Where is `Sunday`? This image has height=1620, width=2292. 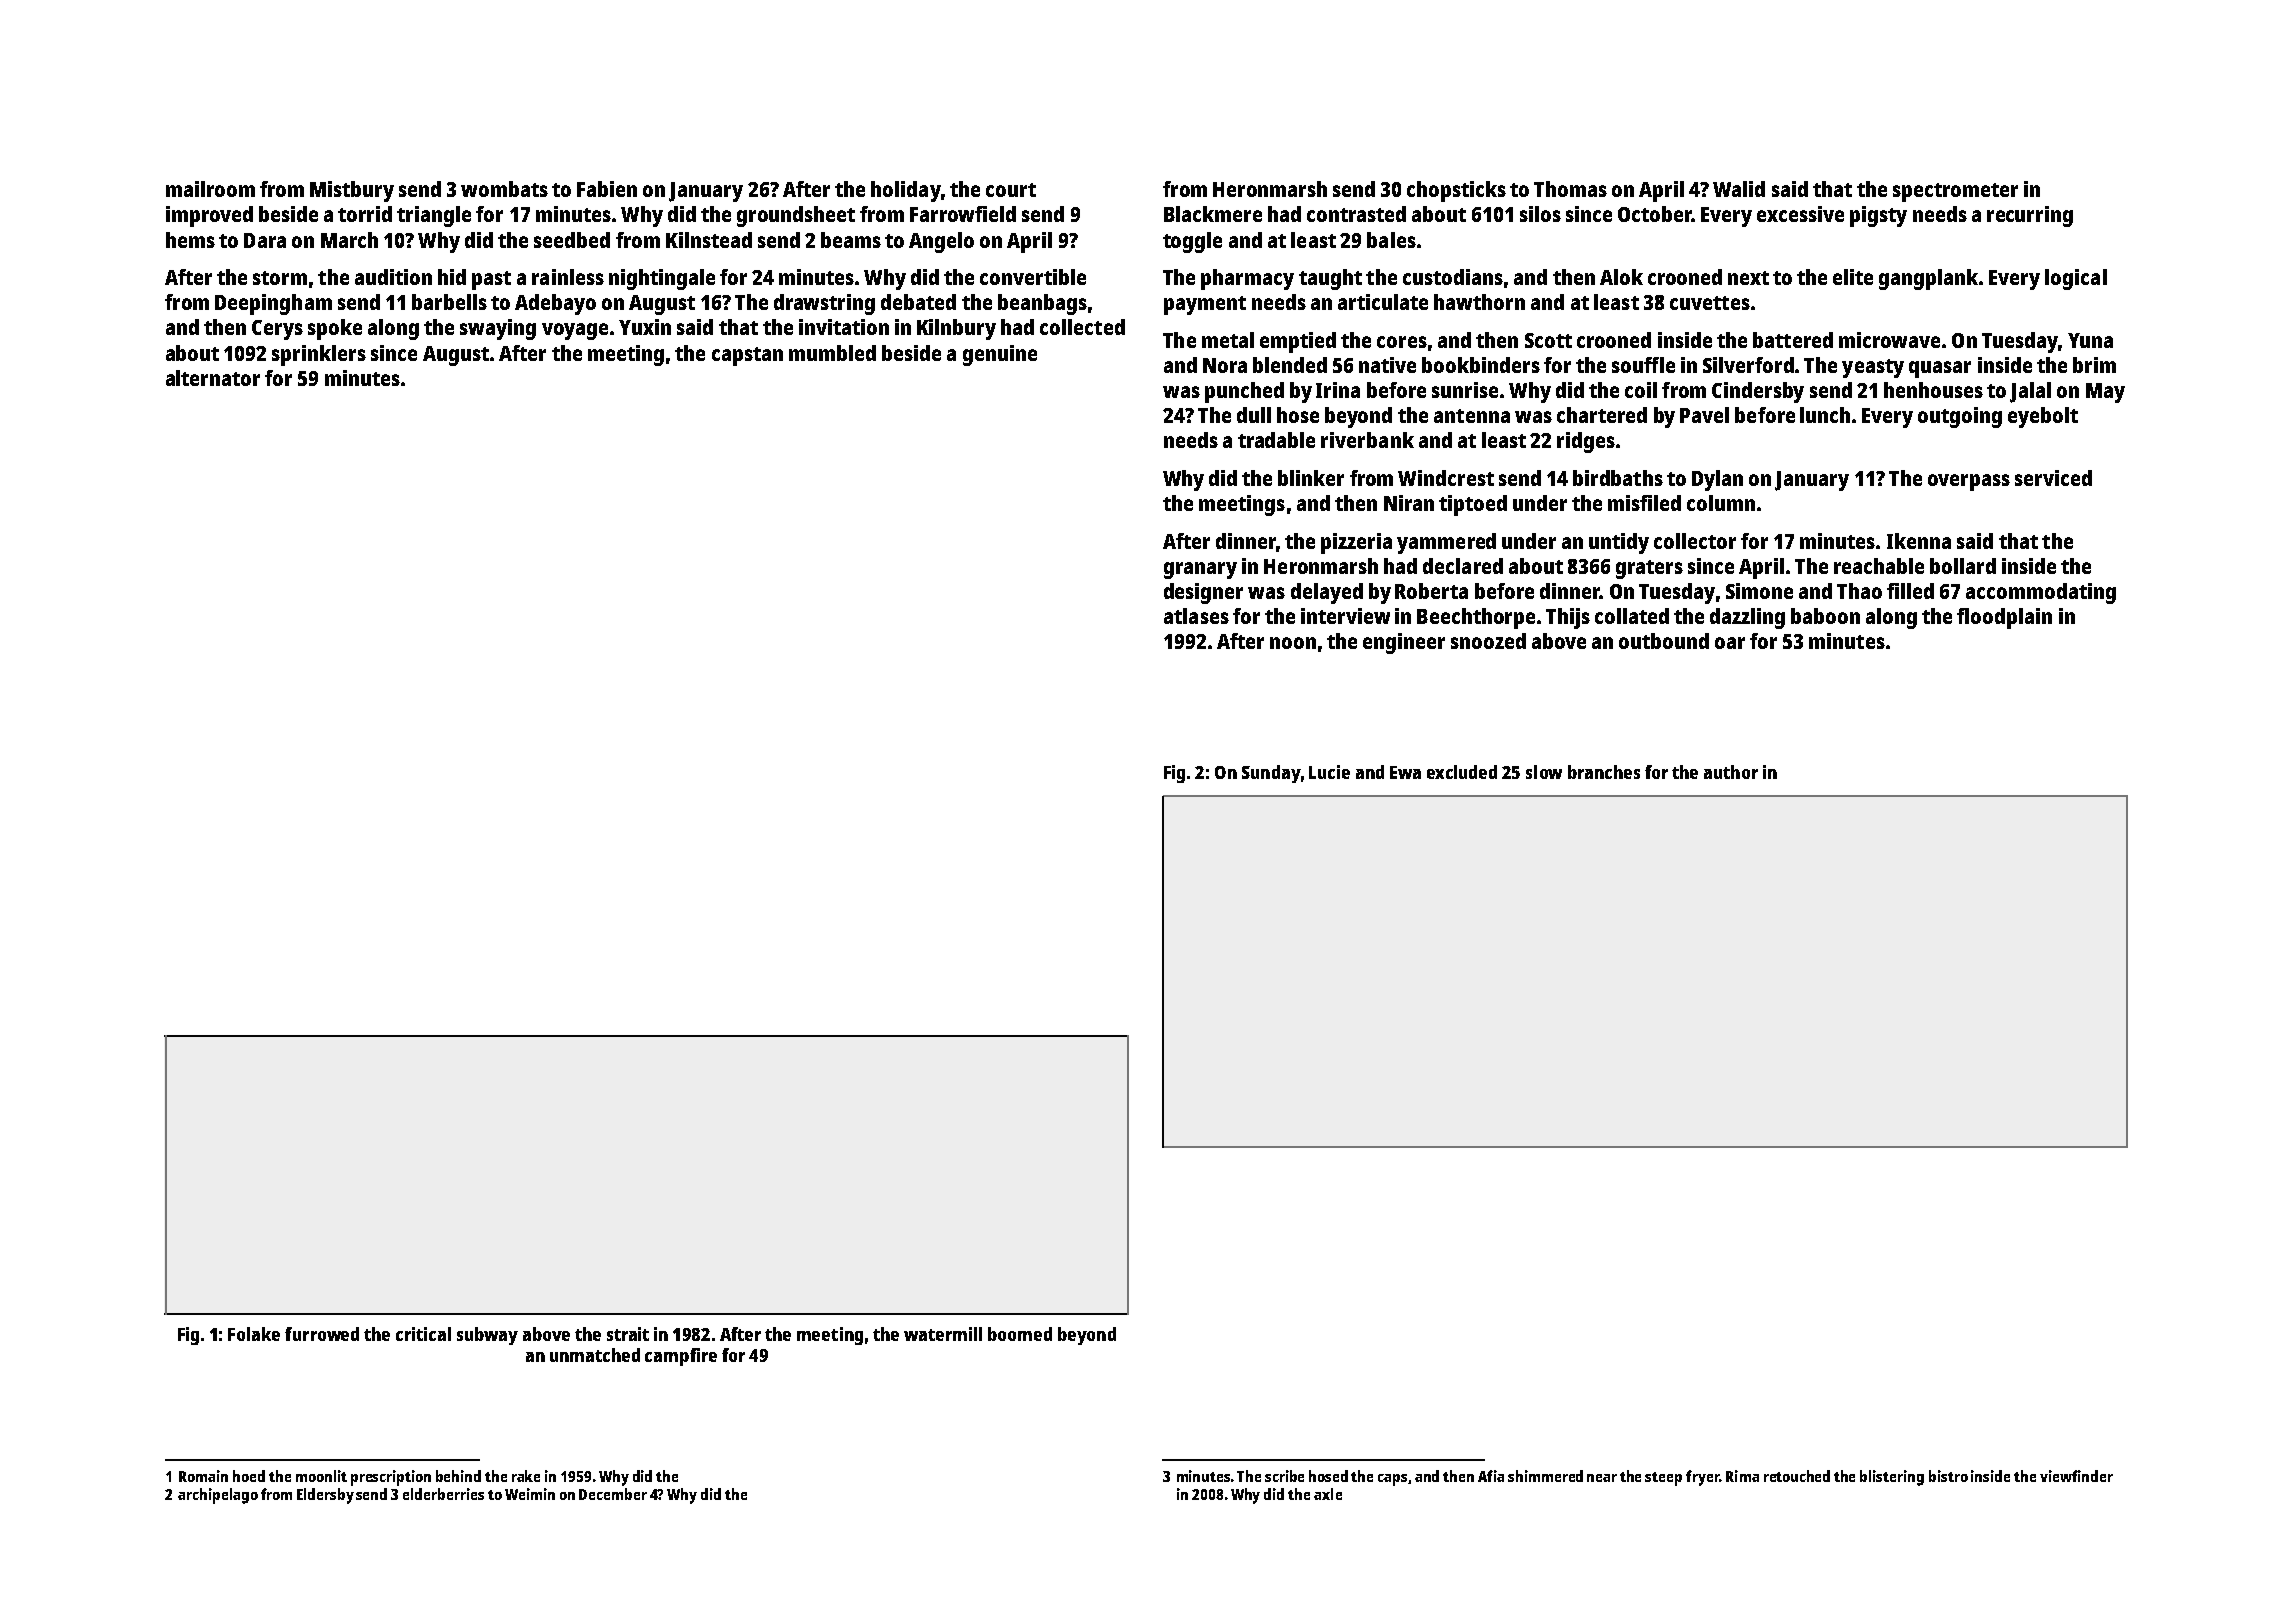 Sunday is located at coordinates (1271, 774).
